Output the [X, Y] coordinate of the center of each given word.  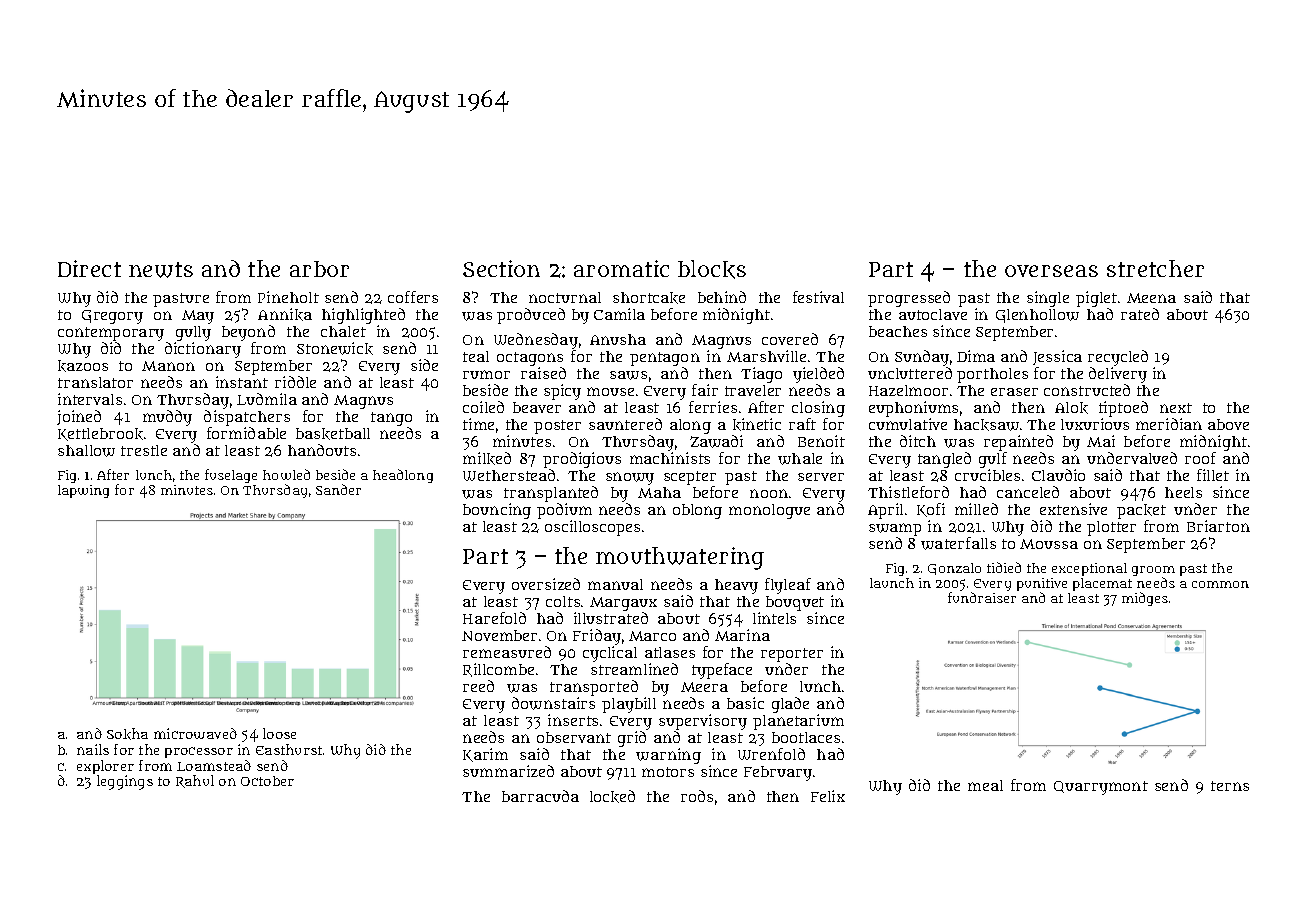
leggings [125, 782]
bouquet [795, 603]
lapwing [83, 491]
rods [697, 796]
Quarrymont [1101, 788]
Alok [1071, 408]
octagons [530, 359]
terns [1230, 786]
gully [193, 333]
